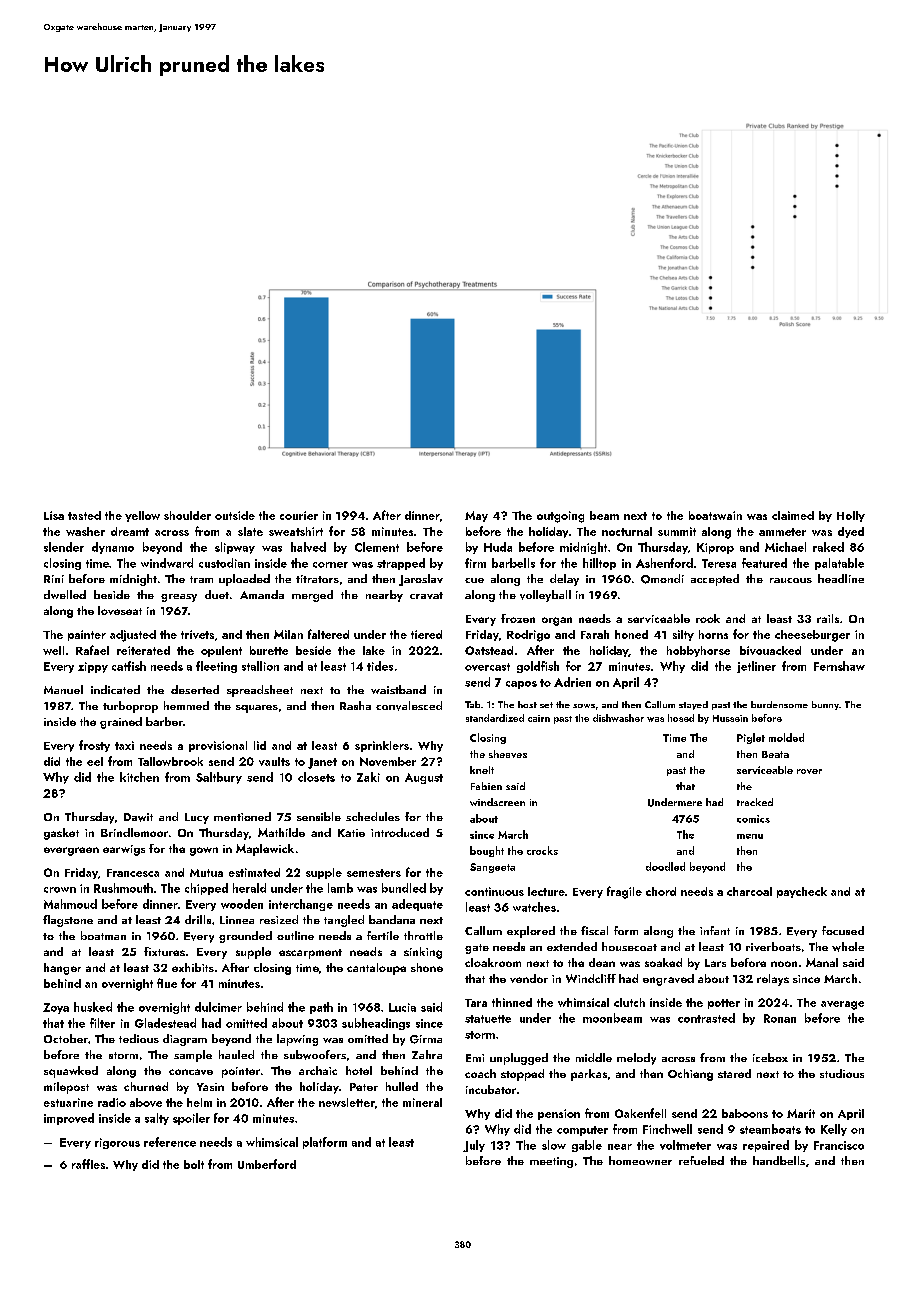 Image resolution: width=908 pixels, height=1316 pixels. What do you see at coordinates (193, 1056) in the page?
I see `sample` at bounding box center [193, 1056].
